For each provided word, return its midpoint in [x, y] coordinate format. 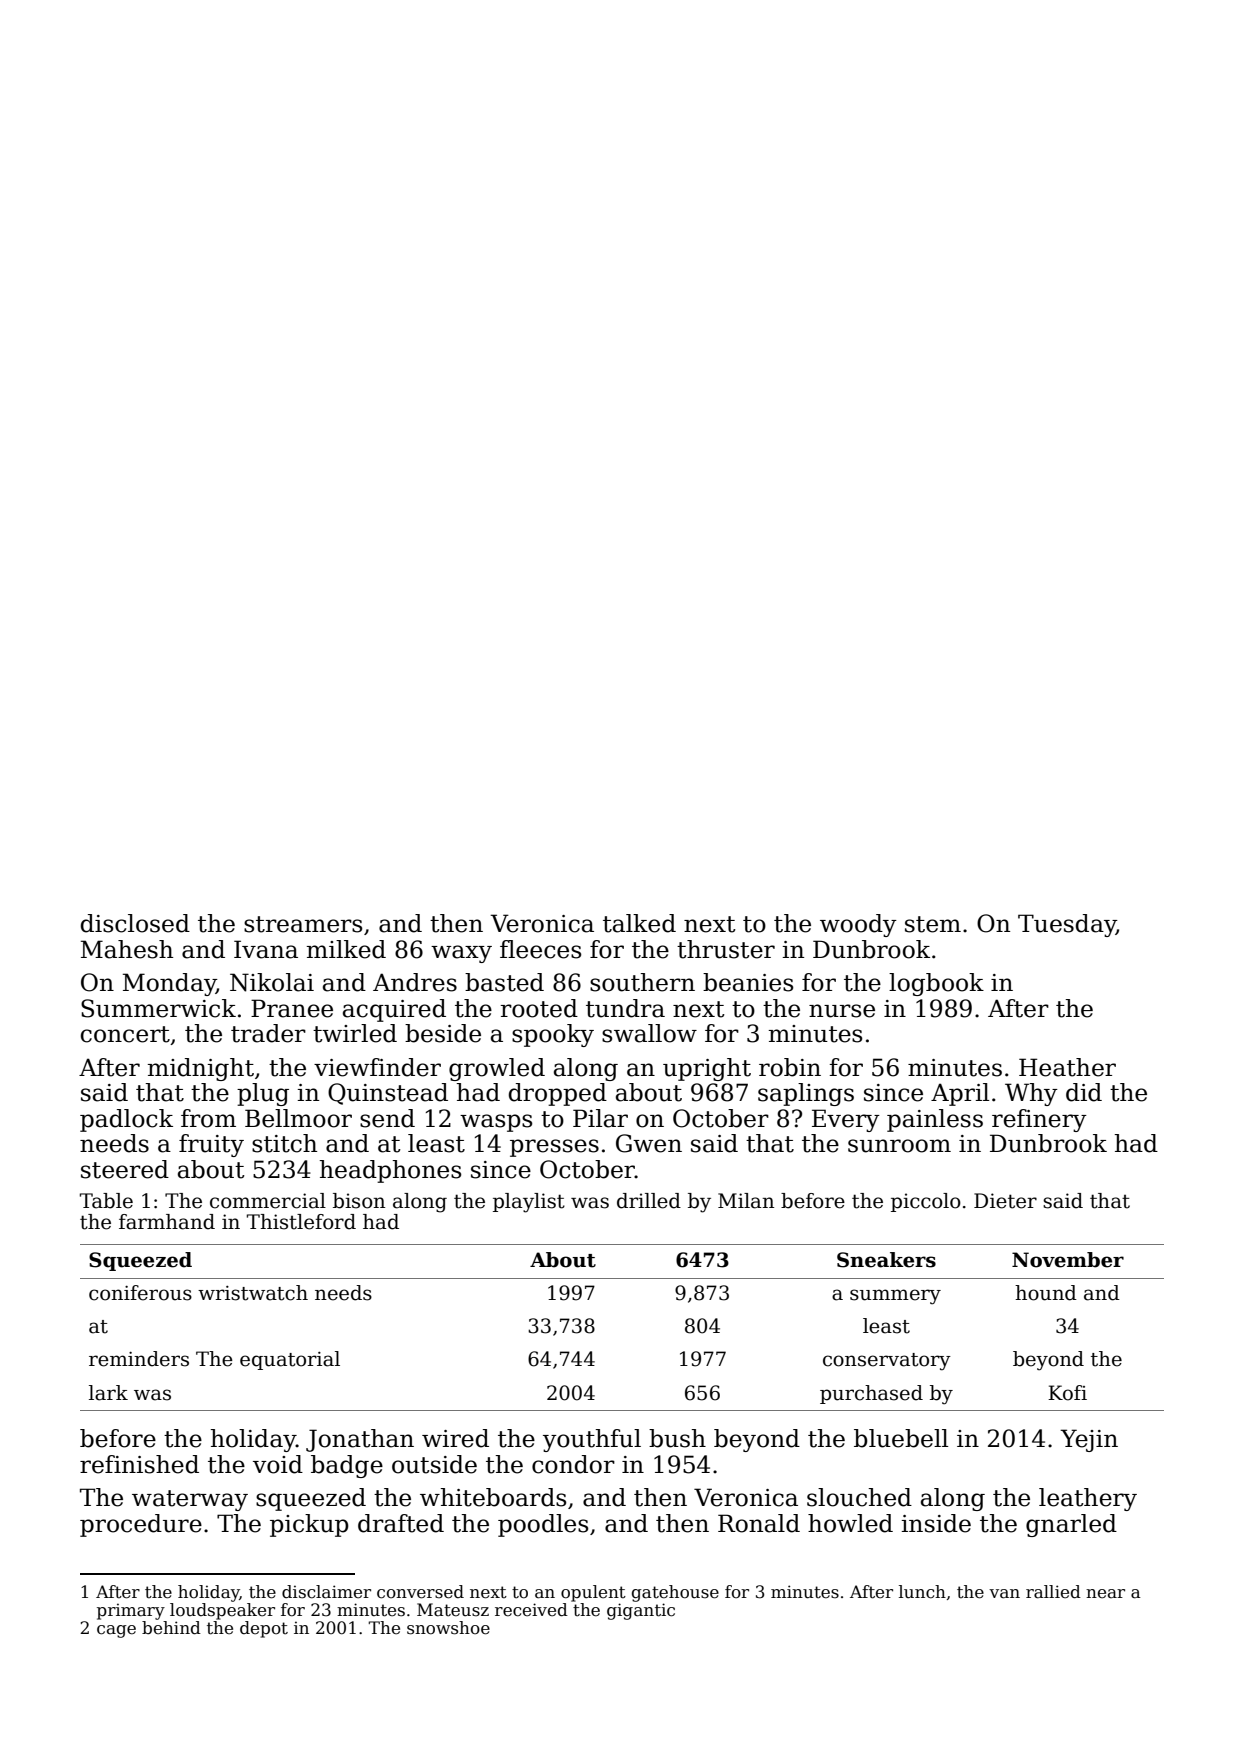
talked [639, 923]
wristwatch [253, 1293]
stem [933, 924]
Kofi [1067, 1393]
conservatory [887, 1362]
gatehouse [675, 1593]
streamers [303, 924]
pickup [309, 1525]
